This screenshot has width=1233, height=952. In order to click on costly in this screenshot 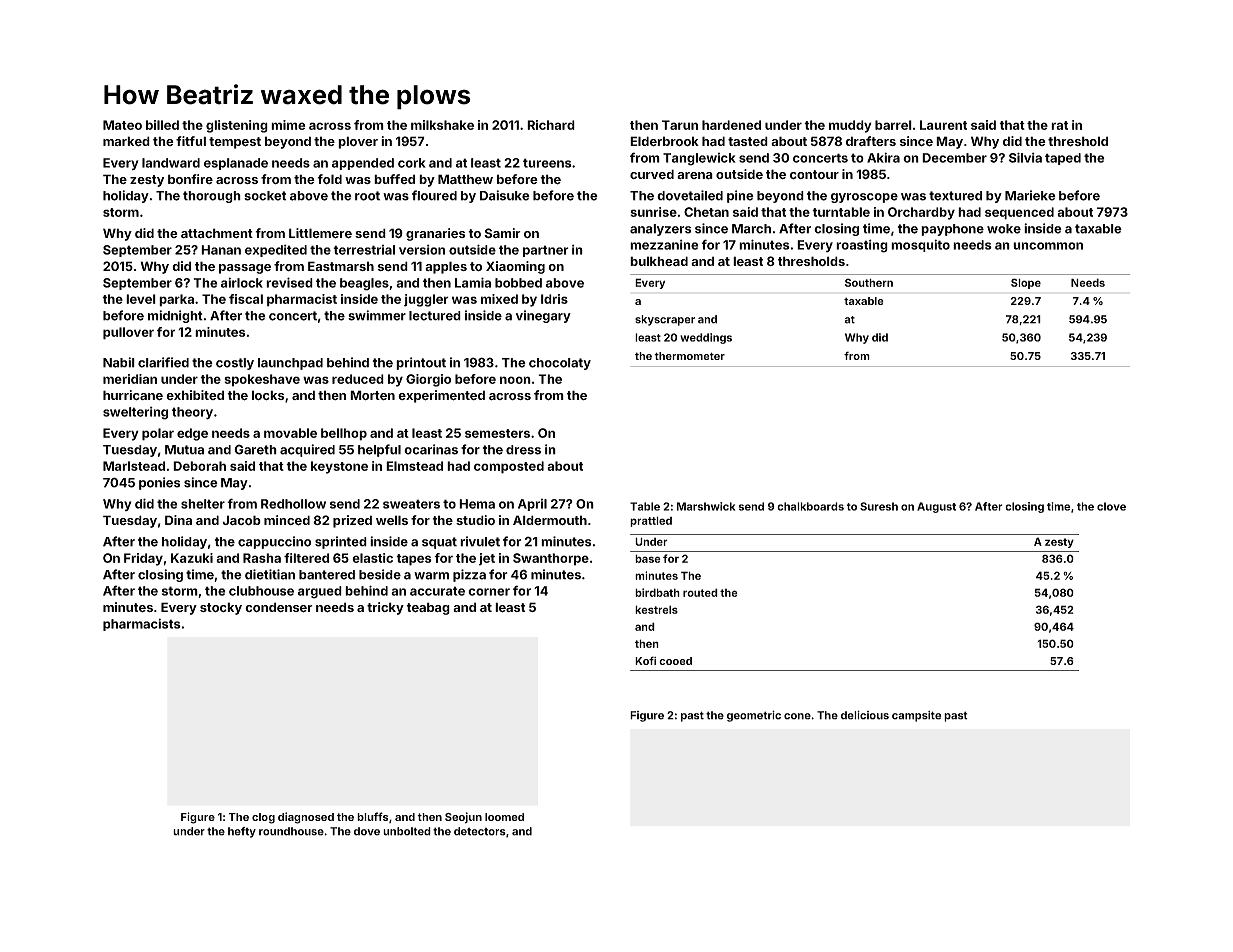, I will do `click(235, 364)`.
